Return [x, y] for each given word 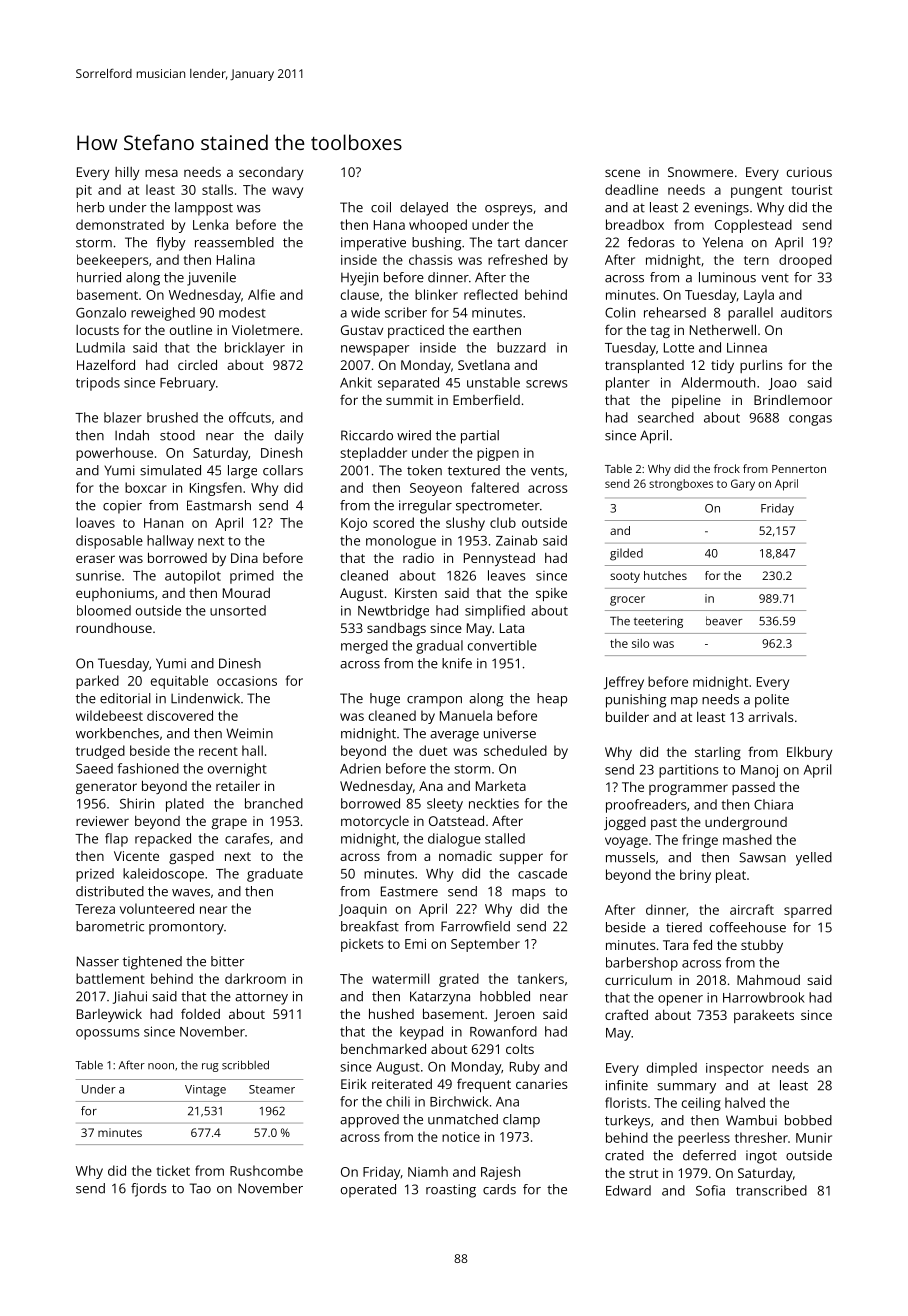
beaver [724, 621]
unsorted [238, 610]
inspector [735, 1069]
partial [480, 437]
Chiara [773, 804]
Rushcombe [266, 1170]
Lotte [679, 348]
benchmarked [383, 1048]
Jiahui [130, 997]
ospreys [509, 210]
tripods [98, 384]
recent [218, 751]
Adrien [360, 768]
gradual [439, 647]
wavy [287, 192]
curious [809, 172]
